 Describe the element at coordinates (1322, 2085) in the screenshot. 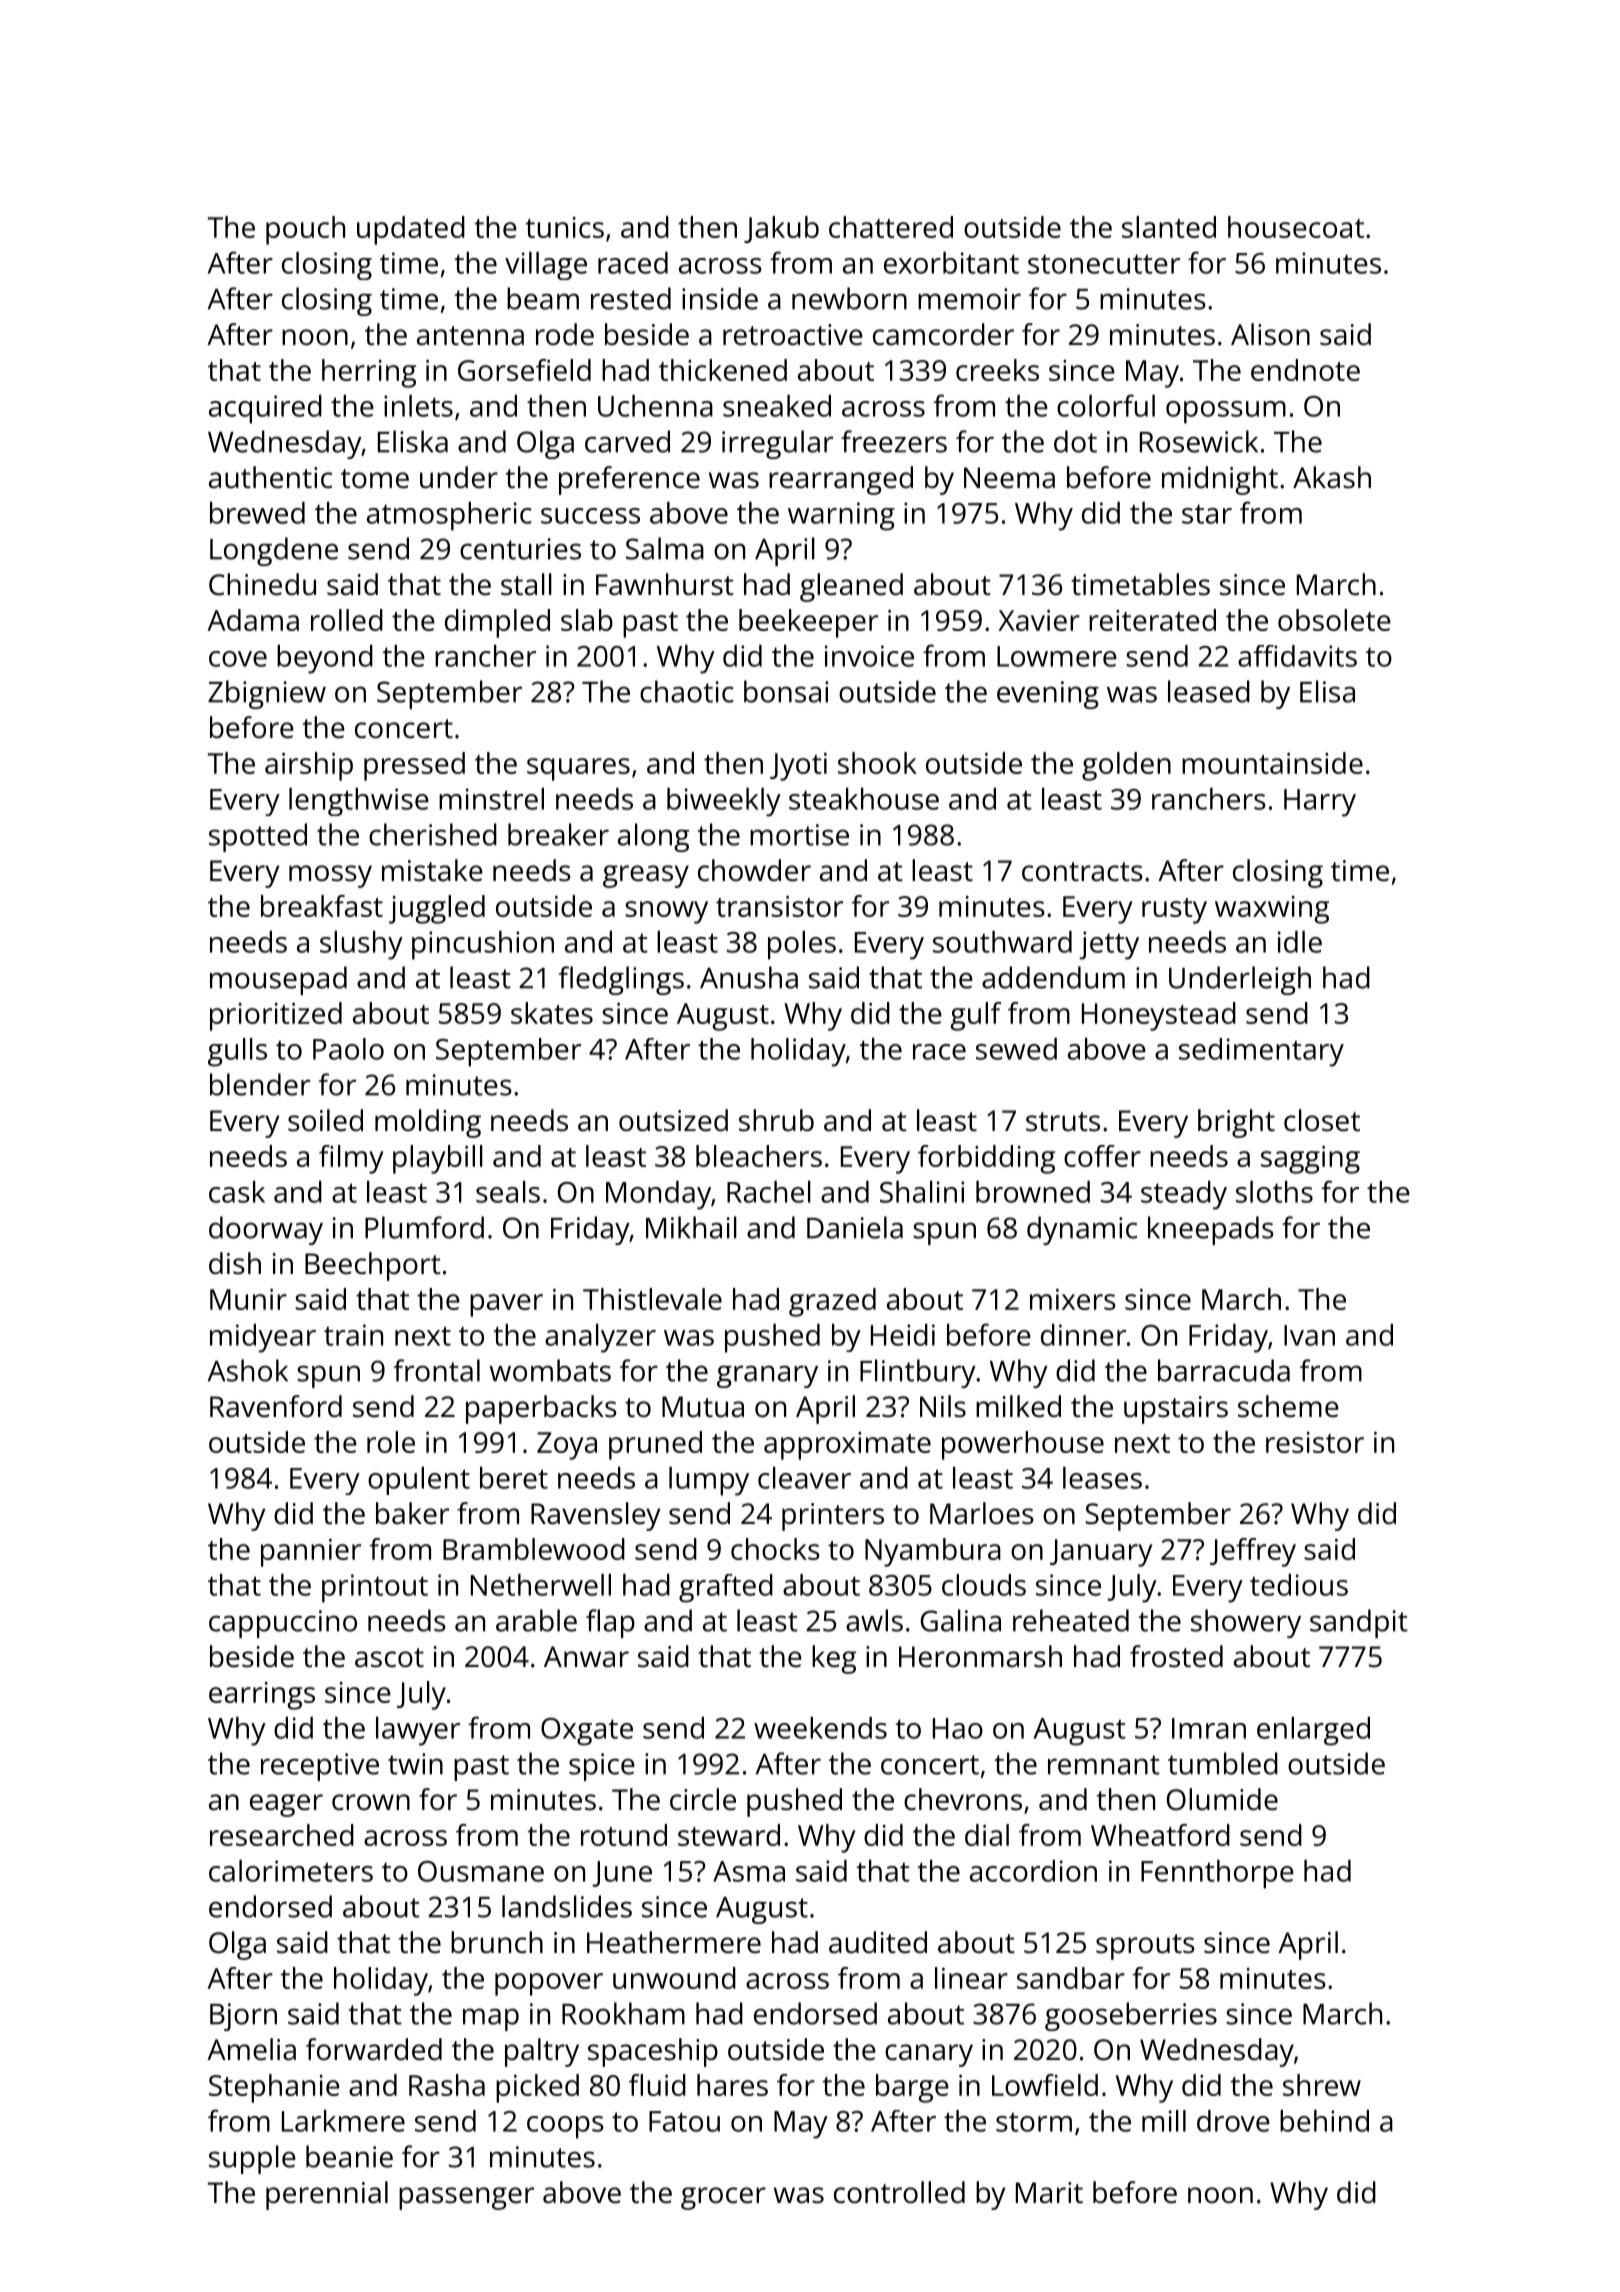

I see `shrew` at that location.
